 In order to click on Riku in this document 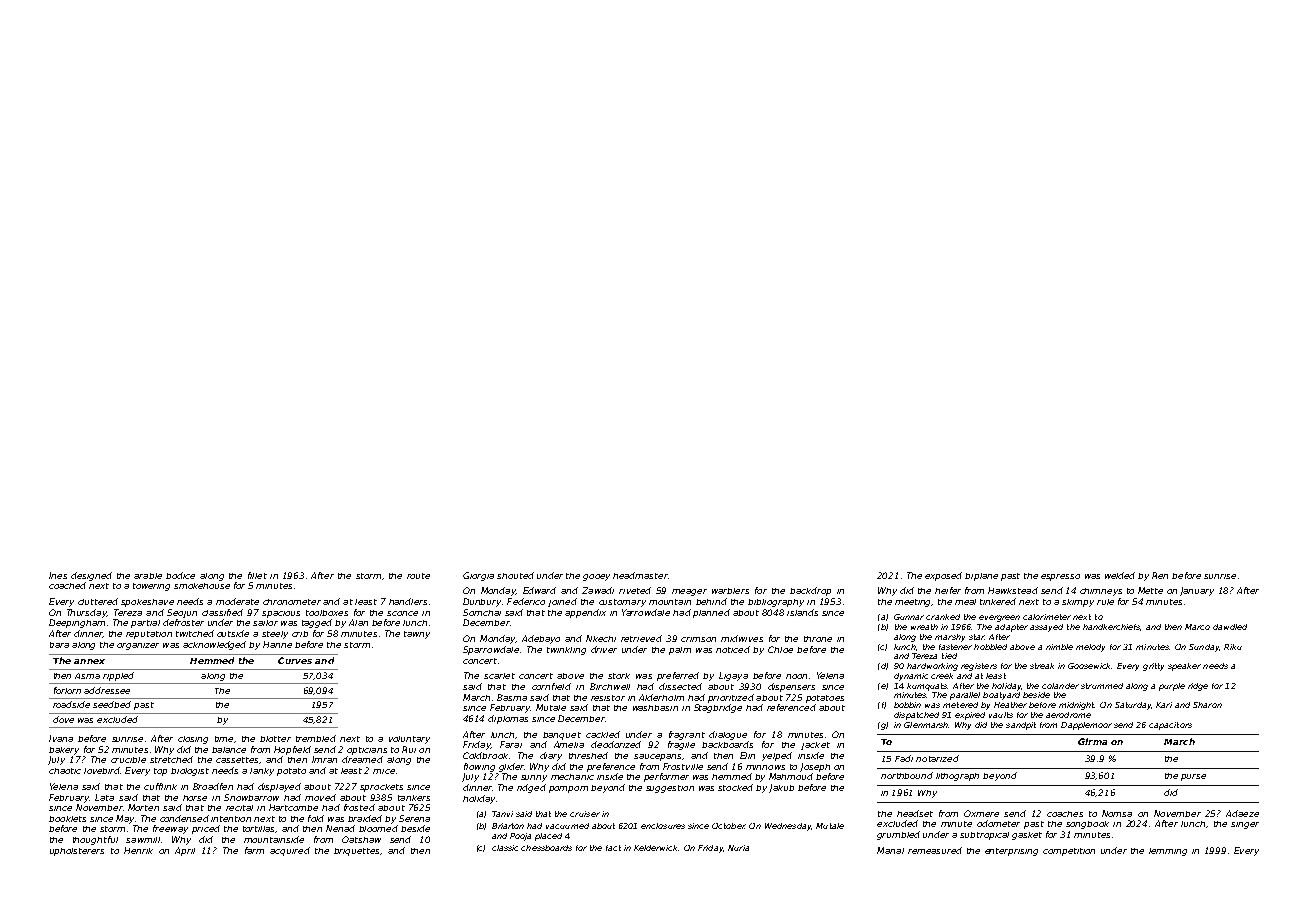, I will do `click(1233, 647)`.
